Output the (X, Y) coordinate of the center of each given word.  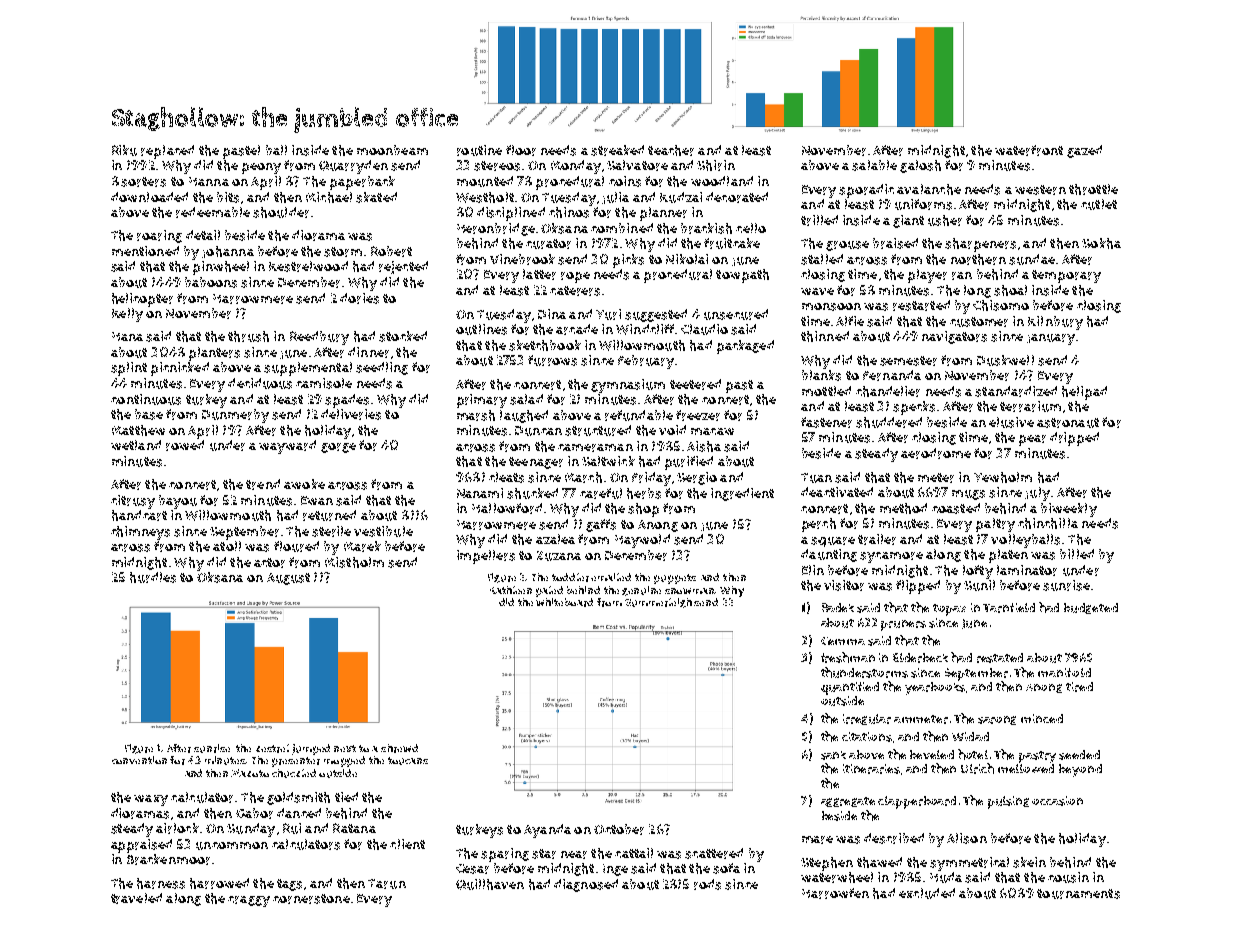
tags (289, 885)
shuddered (889, 422)
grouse (847, 246)
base (149, 414)
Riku (124, 150)
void (672, 430)
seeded (1079, 755)
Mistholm (354, 562)
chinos (569, 212)
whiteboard (564, 602)
